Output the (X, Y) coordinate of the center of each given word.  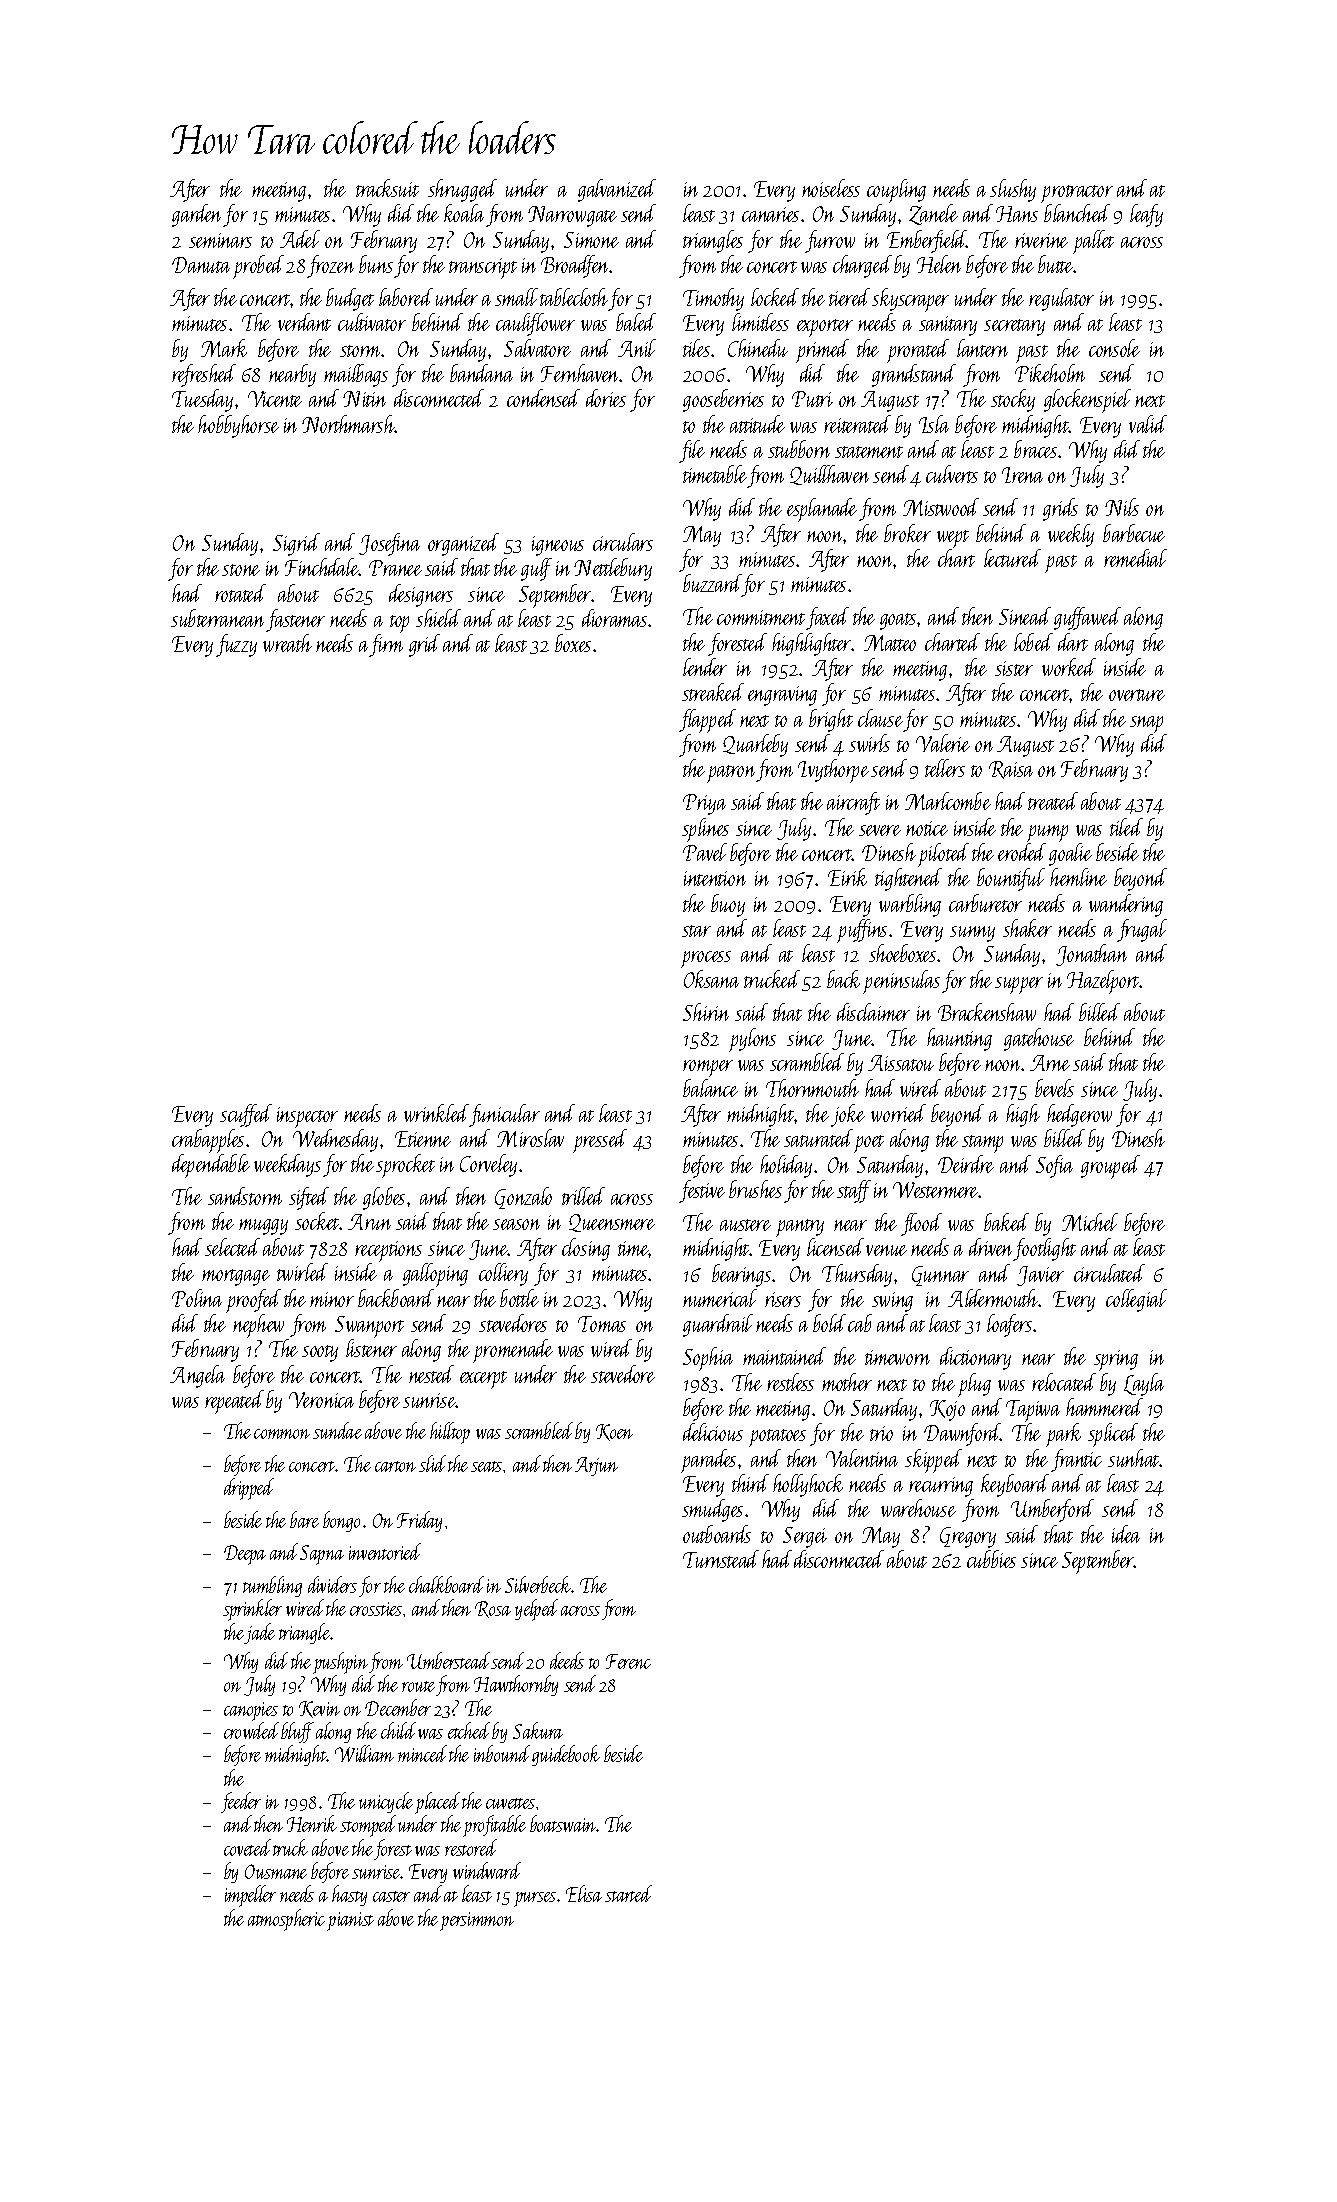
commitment (761, 617)
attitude (757, 424)
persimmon (477, 1921)
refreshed (204, 375)
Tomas (602, 1324)
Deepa (245, 1555)
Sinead (1025, 616)
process (706, 959)
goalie (1070, 854)
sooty (320, 1353)
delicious (713, 1432)
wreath (287, 643)
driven (990, 1247)
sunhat (1134, 1458)
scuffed (246, 1115)
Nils (1122, 507)
